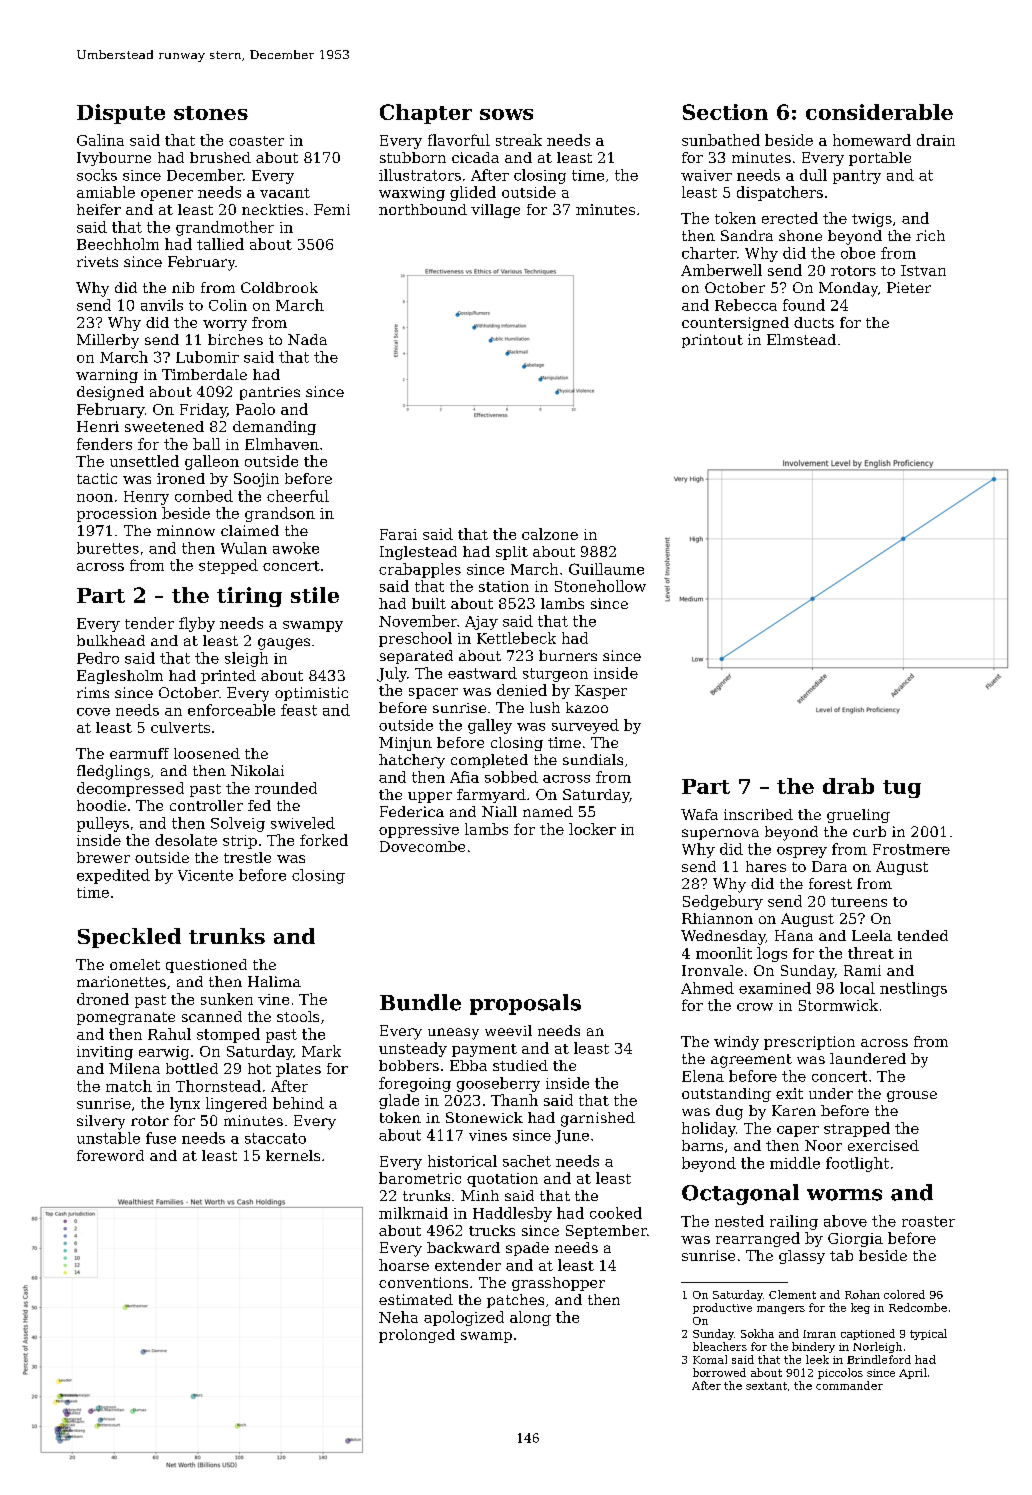 This document has height=1495, width=1032. Describe the element at coordinates (721, 270) in the document. I see `Amberwell` at that location.
